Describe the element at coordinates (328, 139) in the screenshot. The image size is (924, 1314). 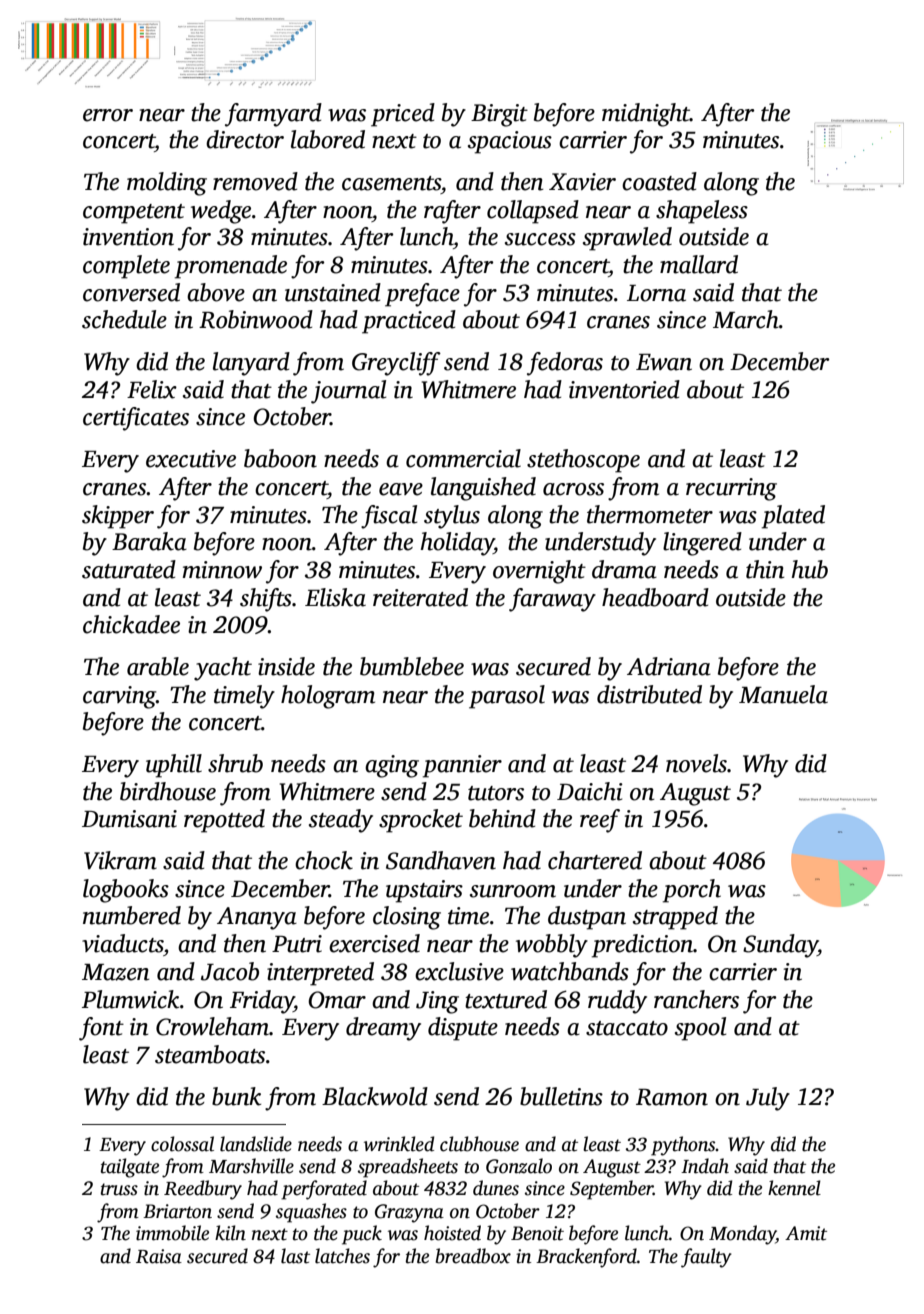
I see `labored` at that location.
